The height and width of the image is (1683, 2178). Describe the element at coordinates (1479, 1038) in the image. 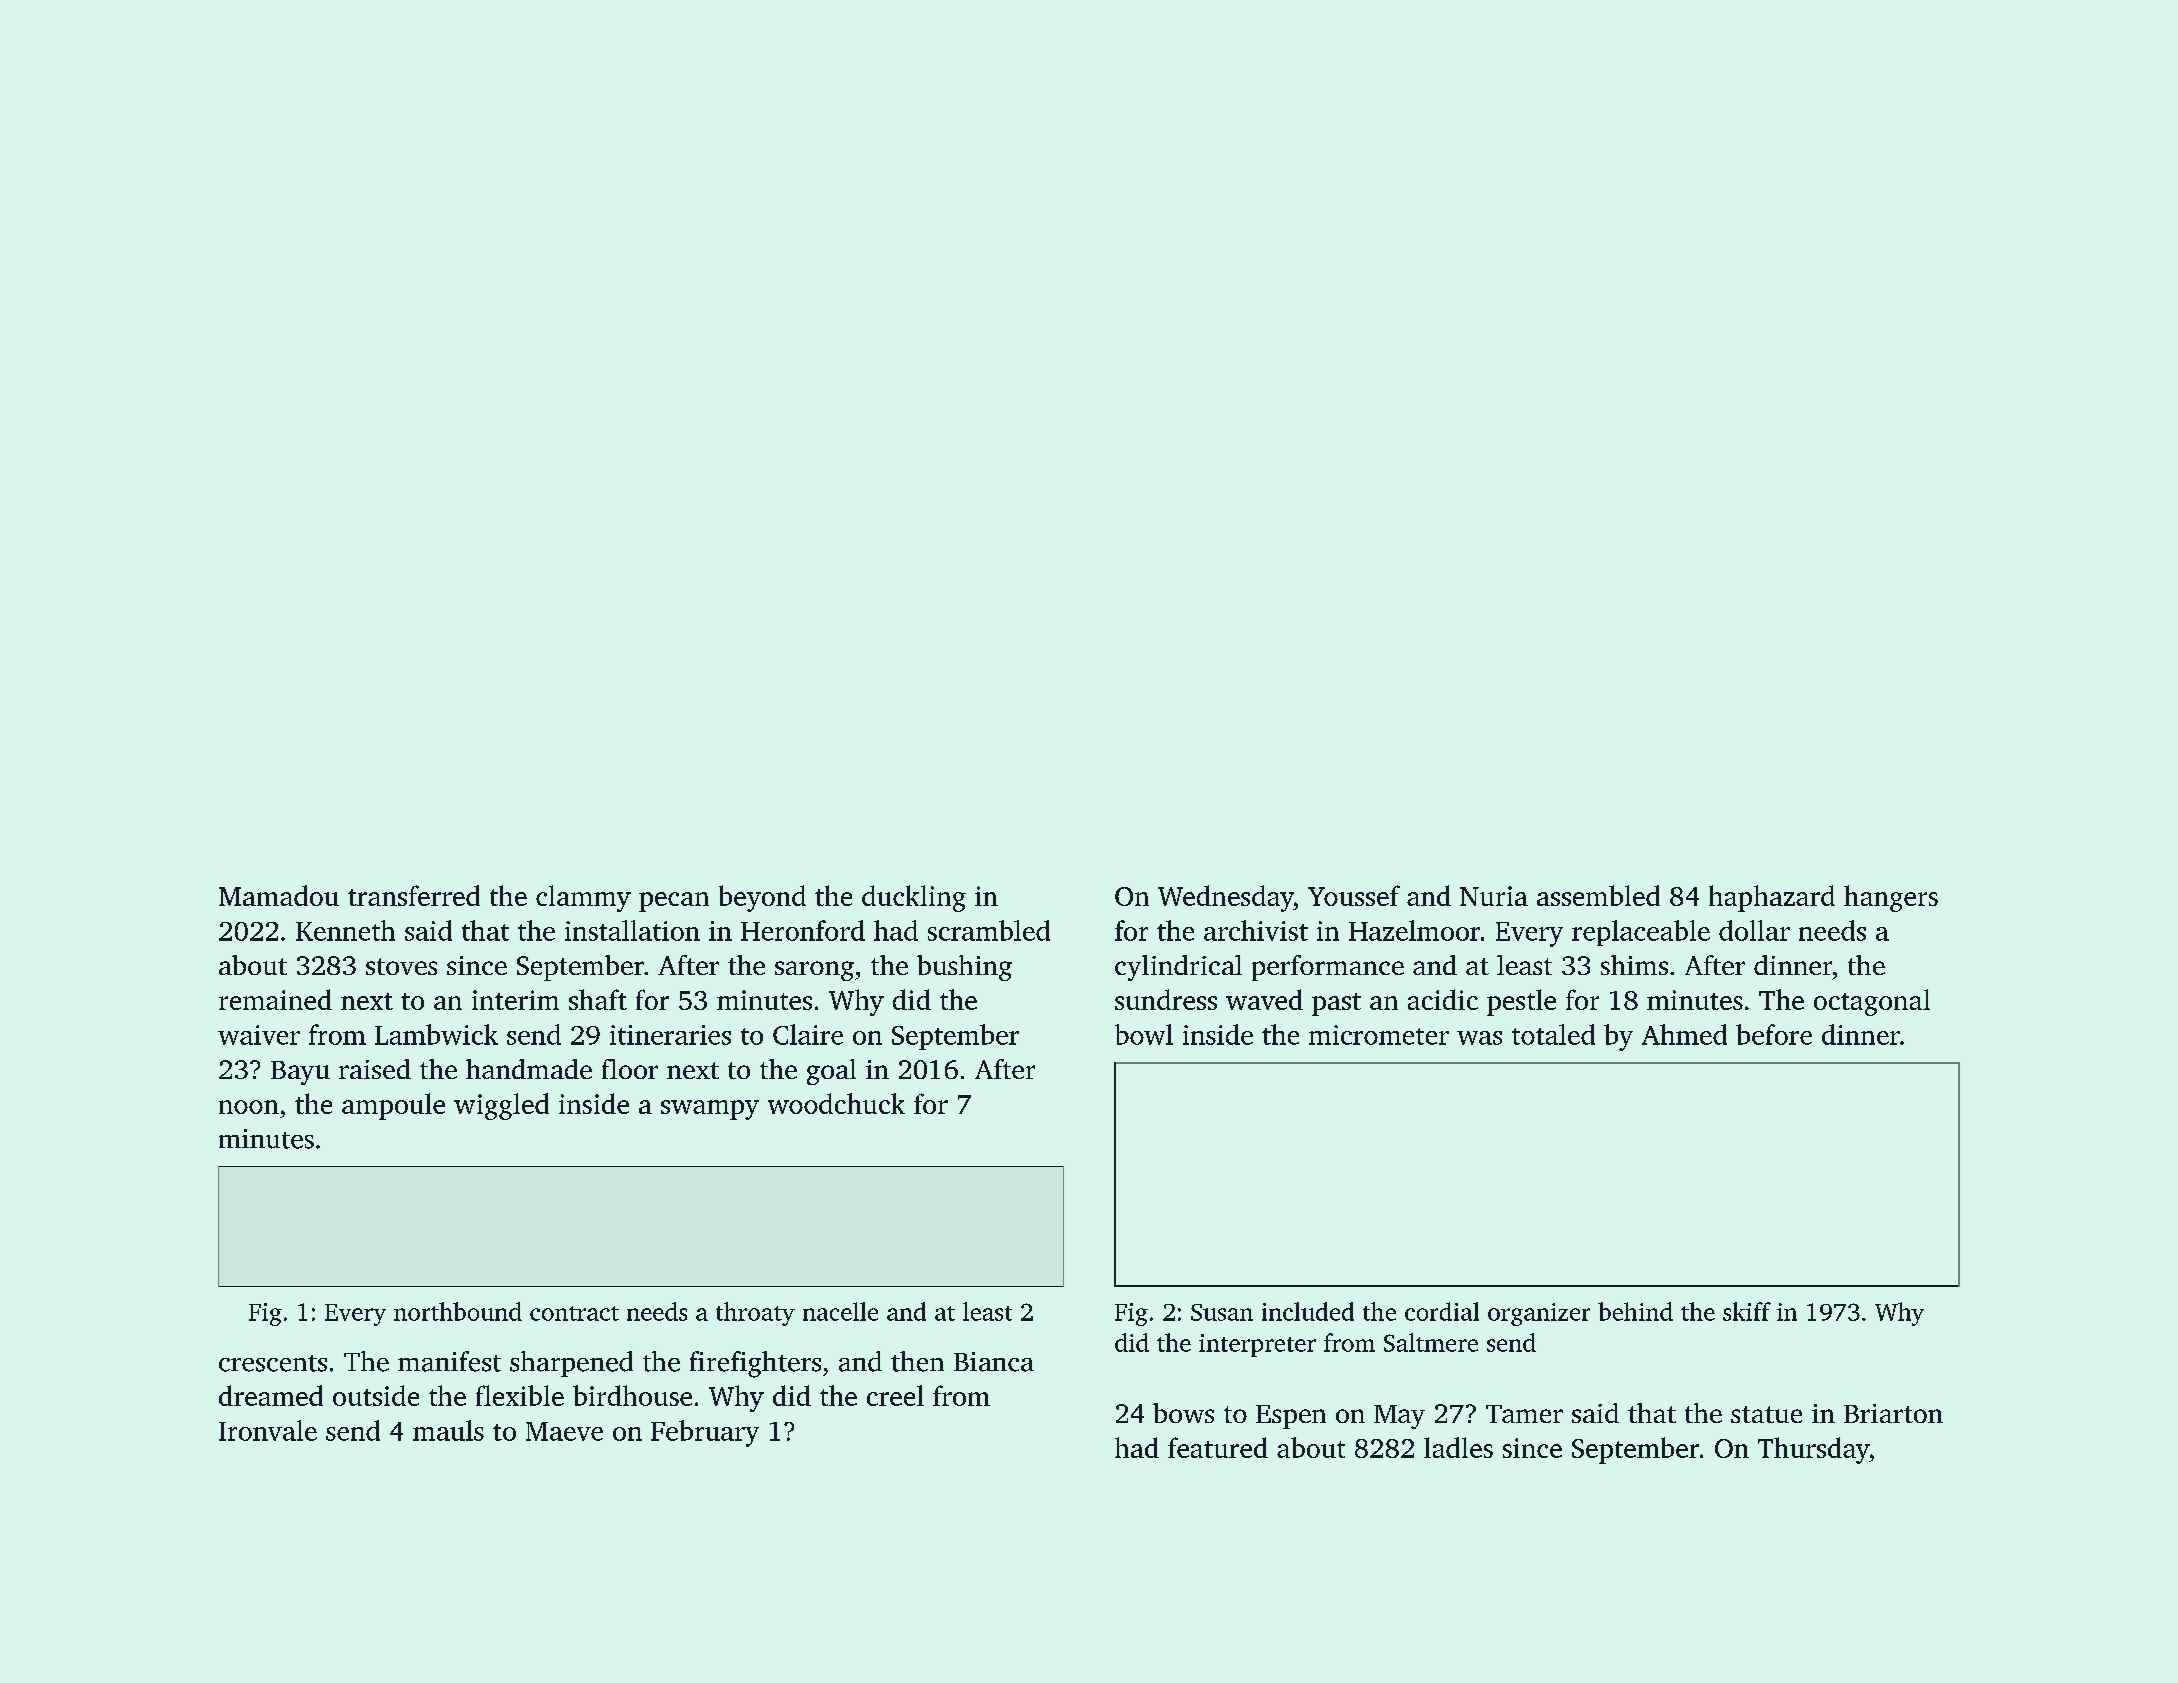

I see `was` at that location.
